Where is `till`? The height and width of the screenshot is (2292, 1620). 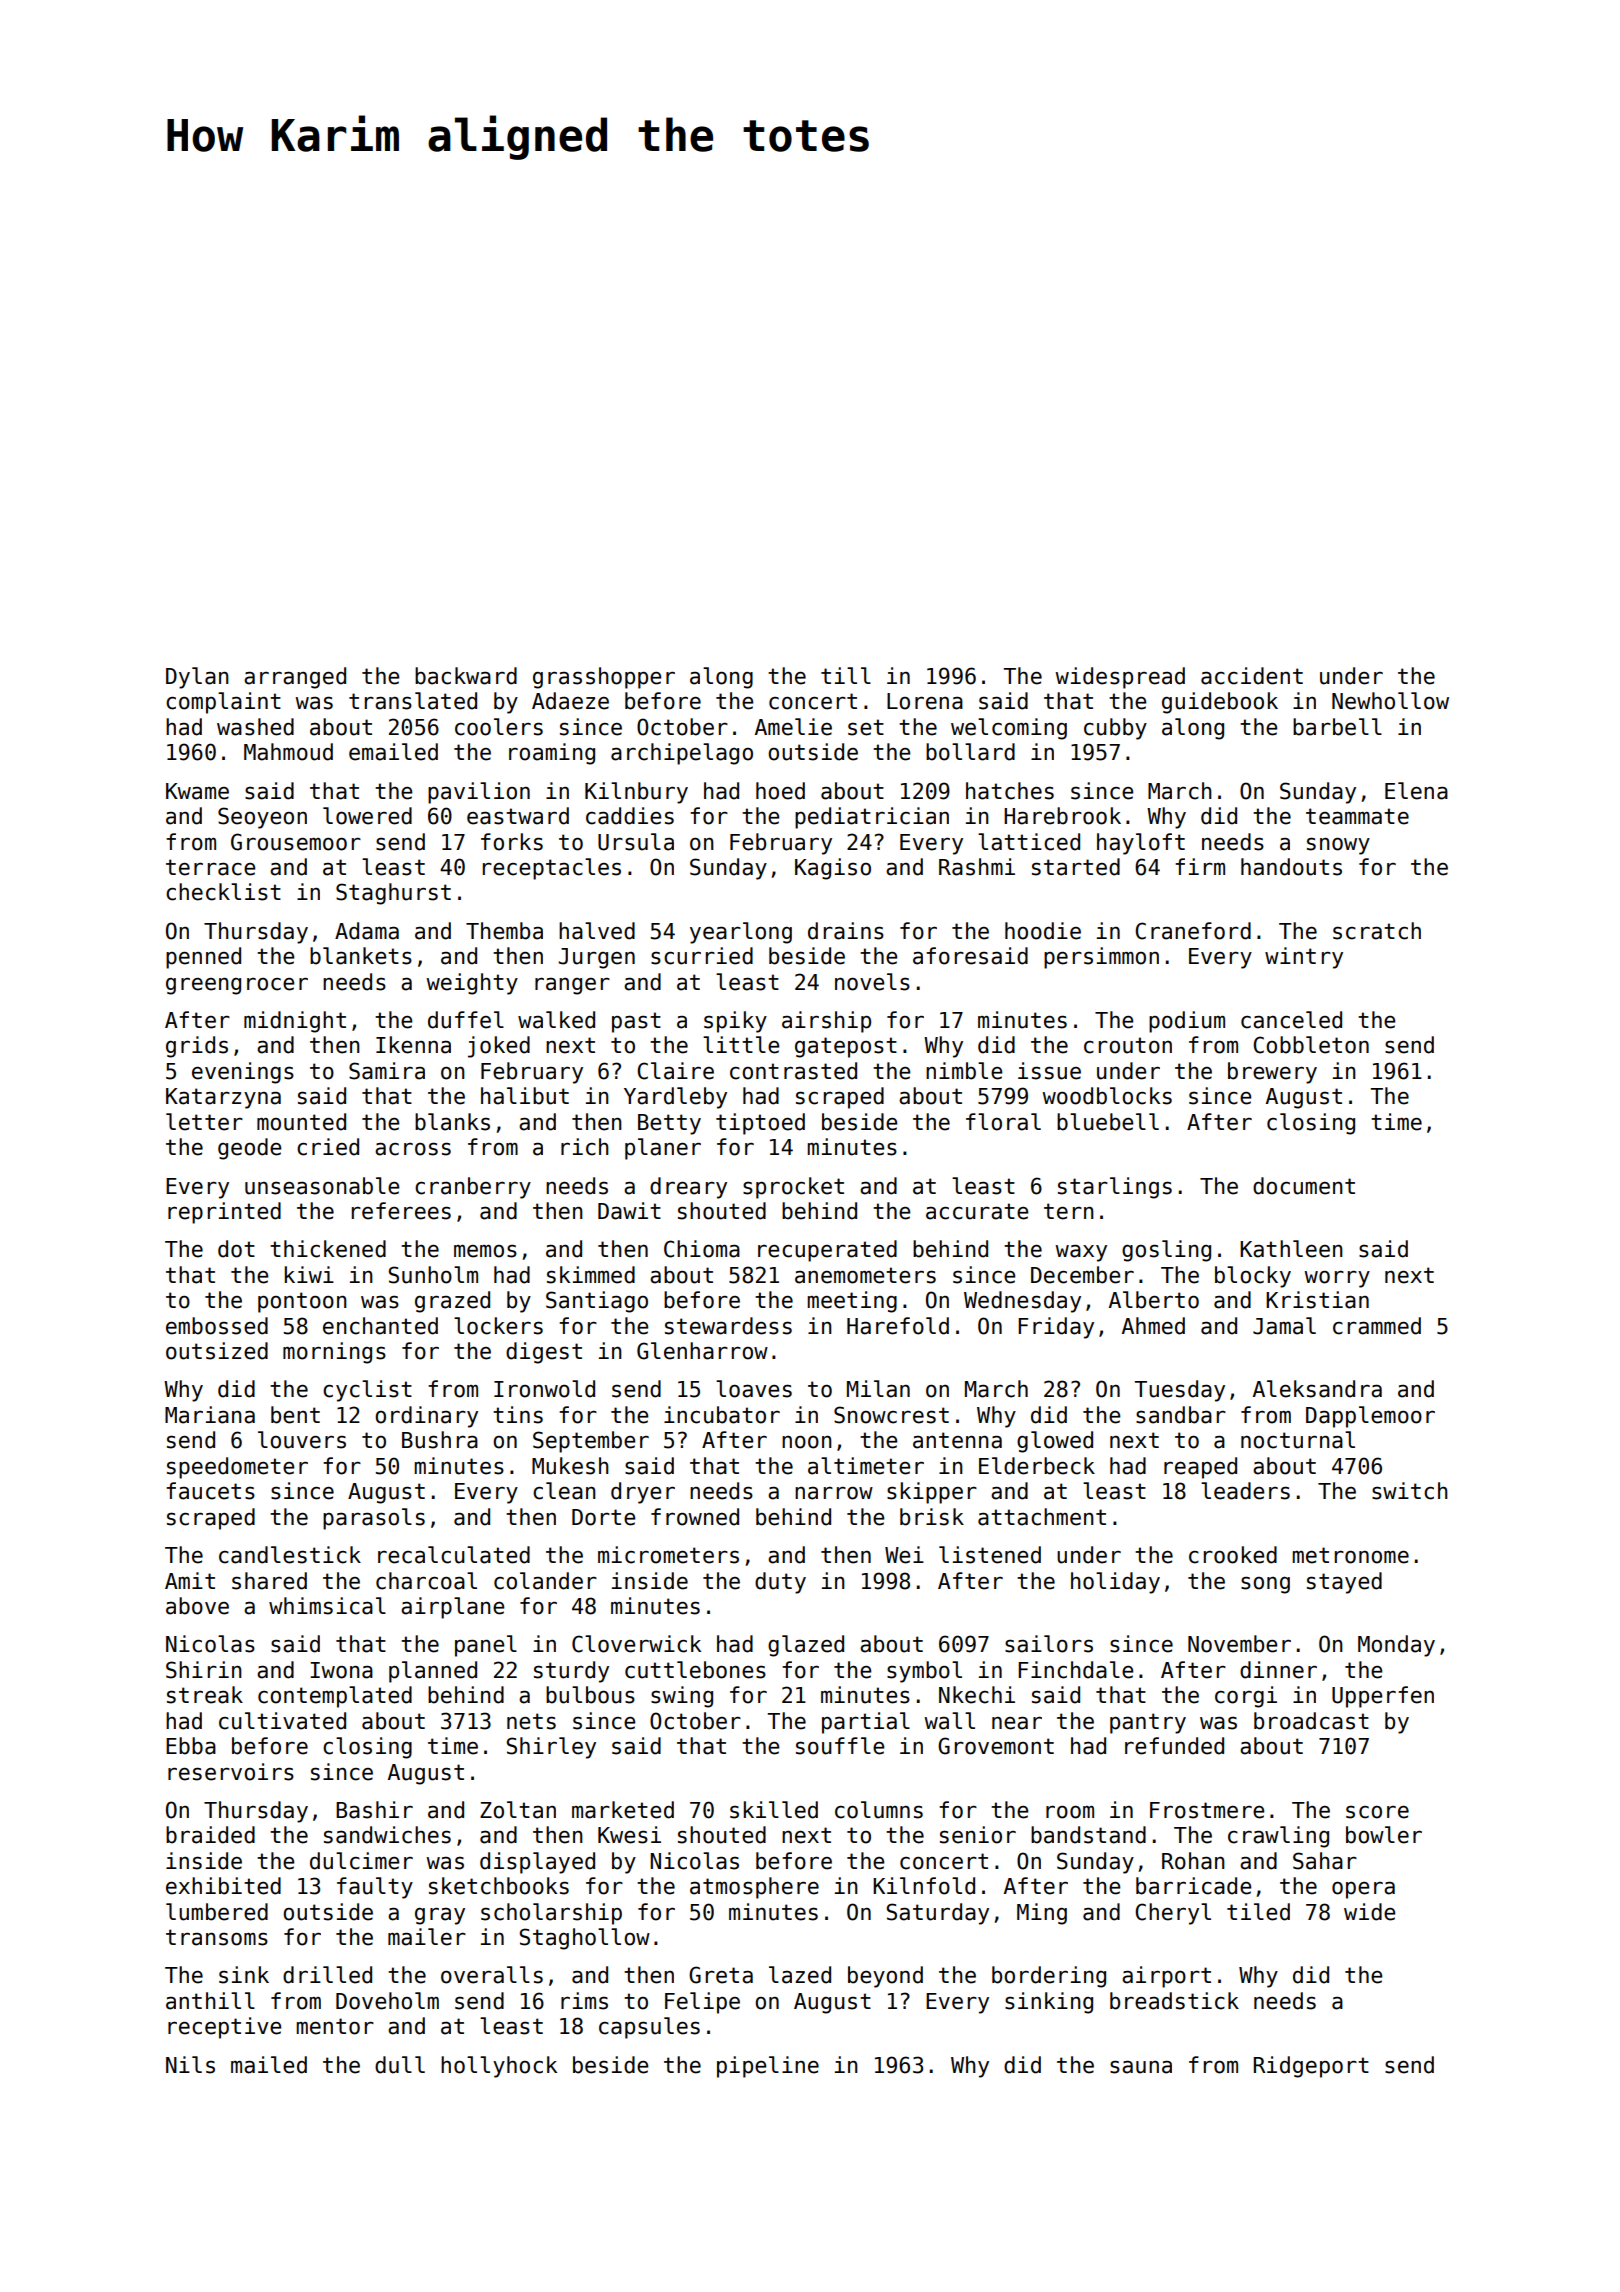 till is located at coordinates (846, 675).
